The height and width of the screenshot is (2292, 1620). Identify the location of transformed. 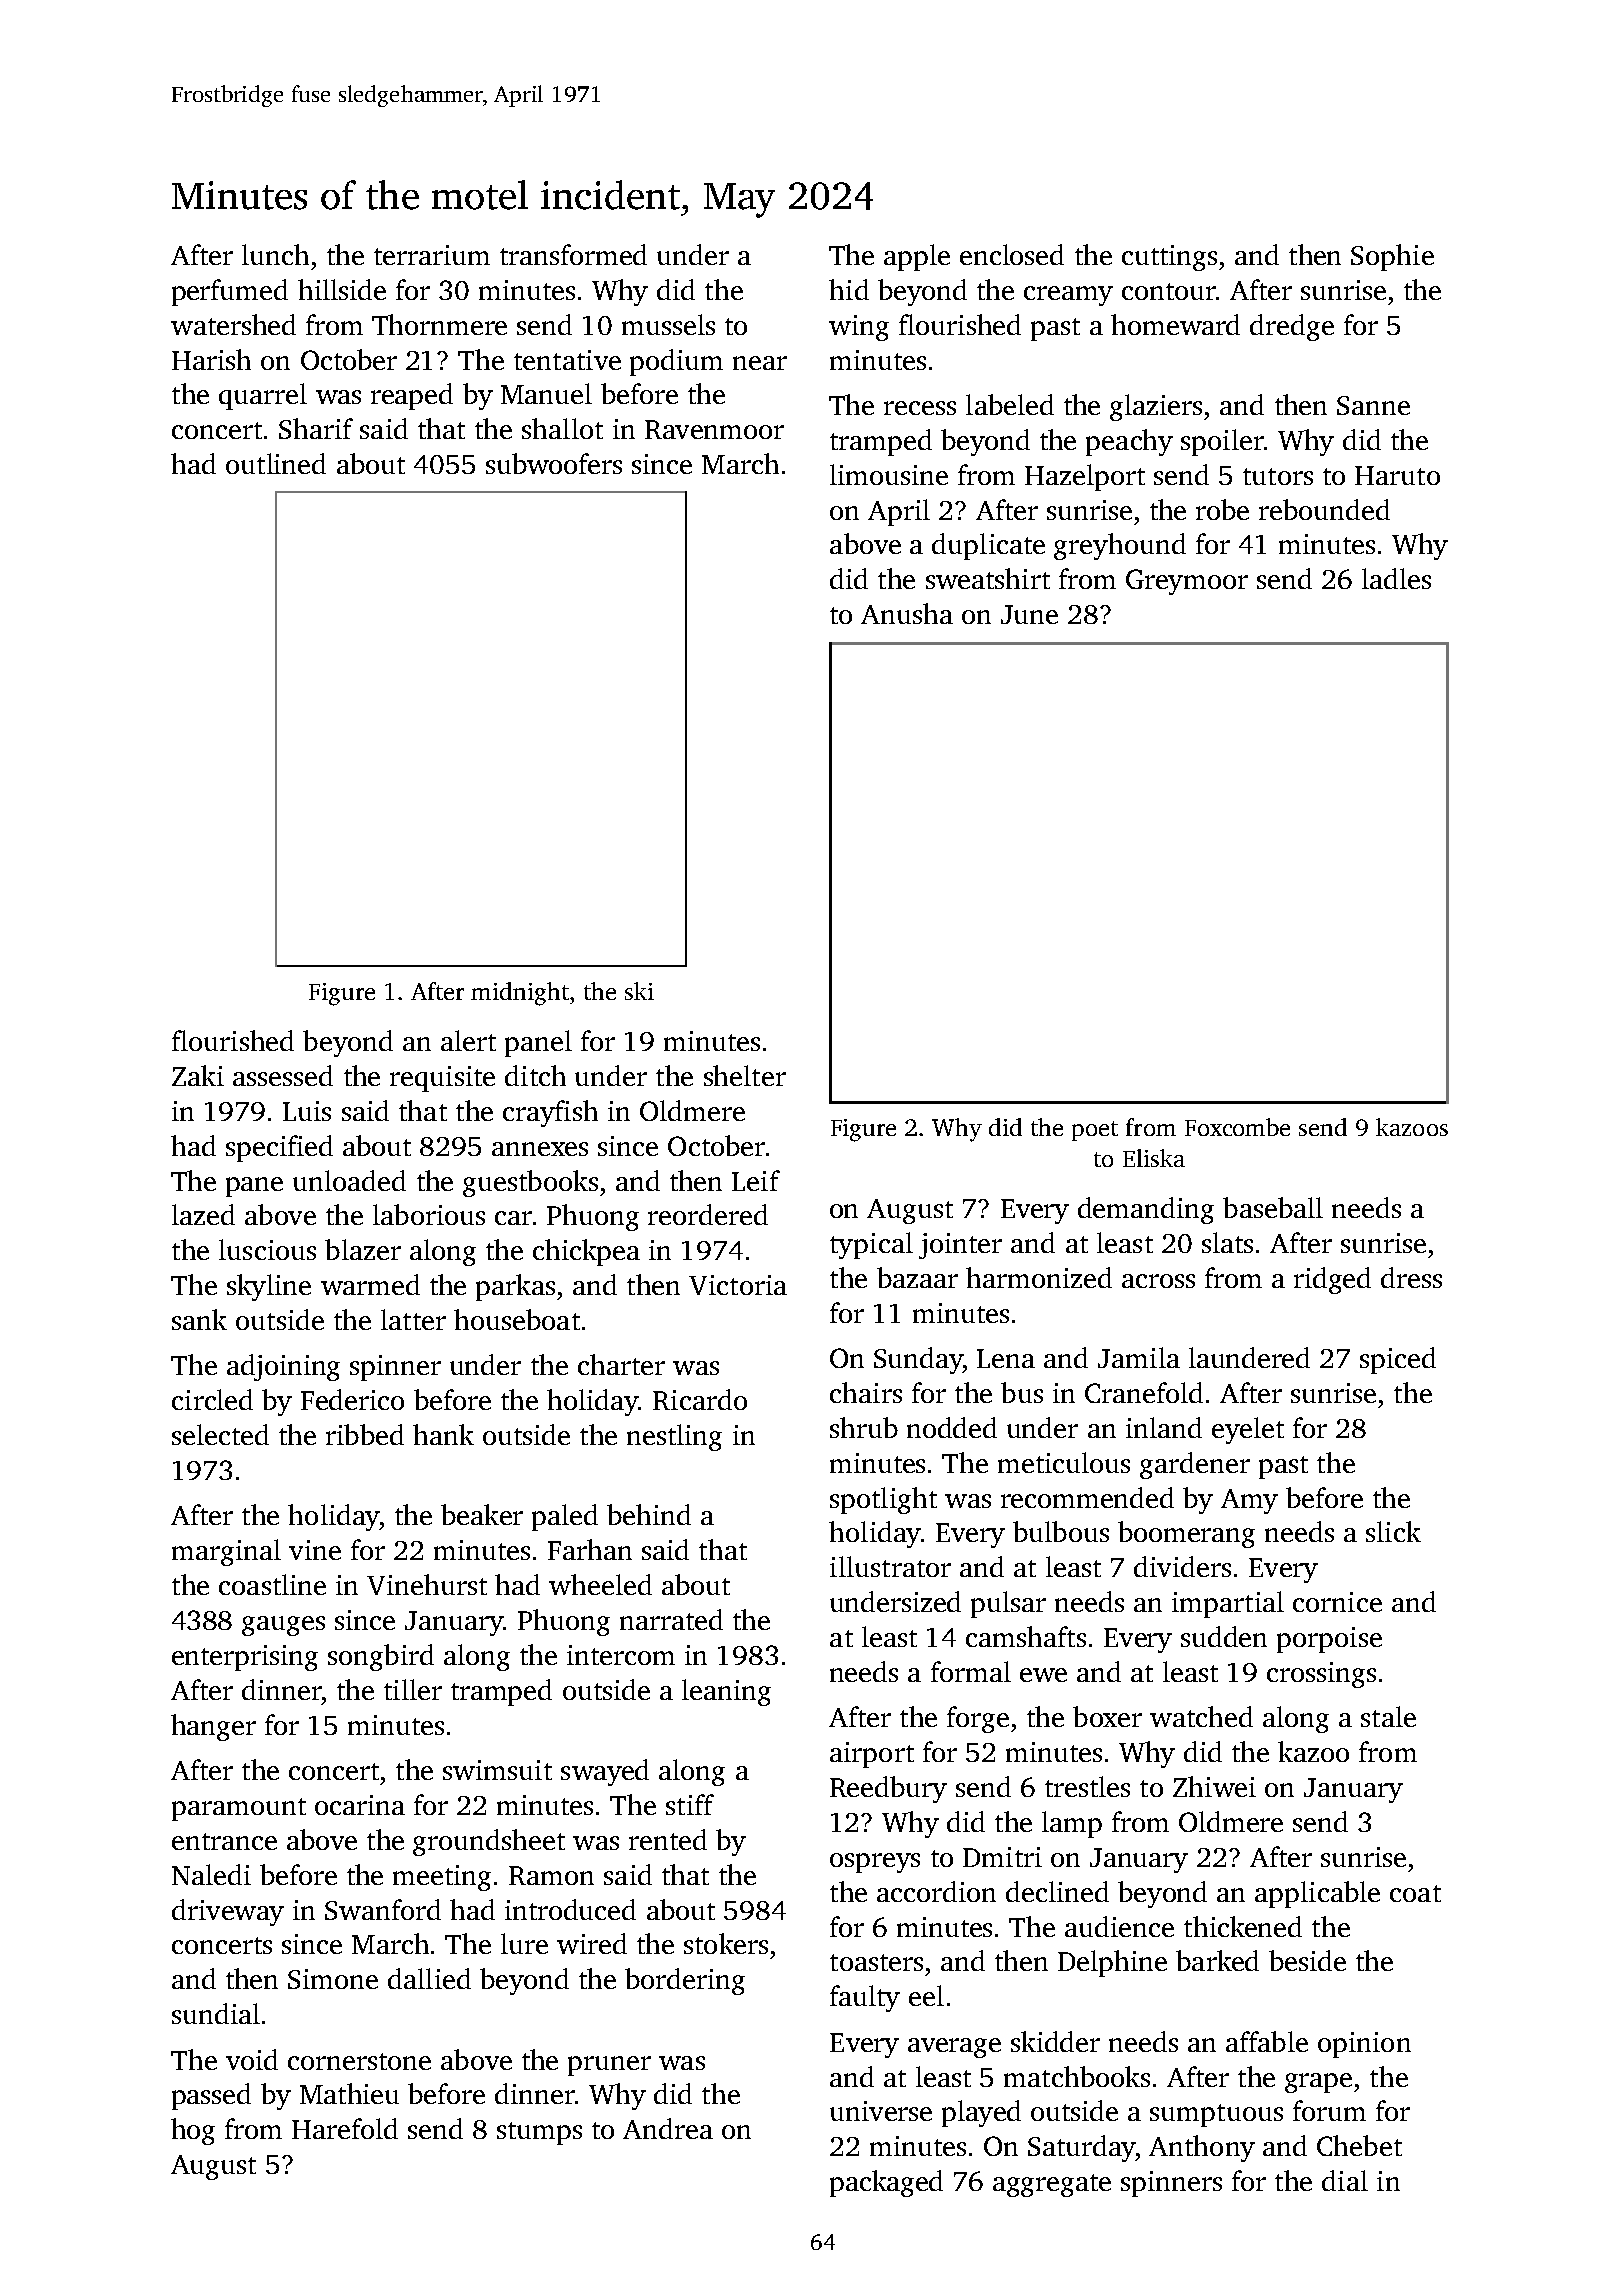
(573, 254).
